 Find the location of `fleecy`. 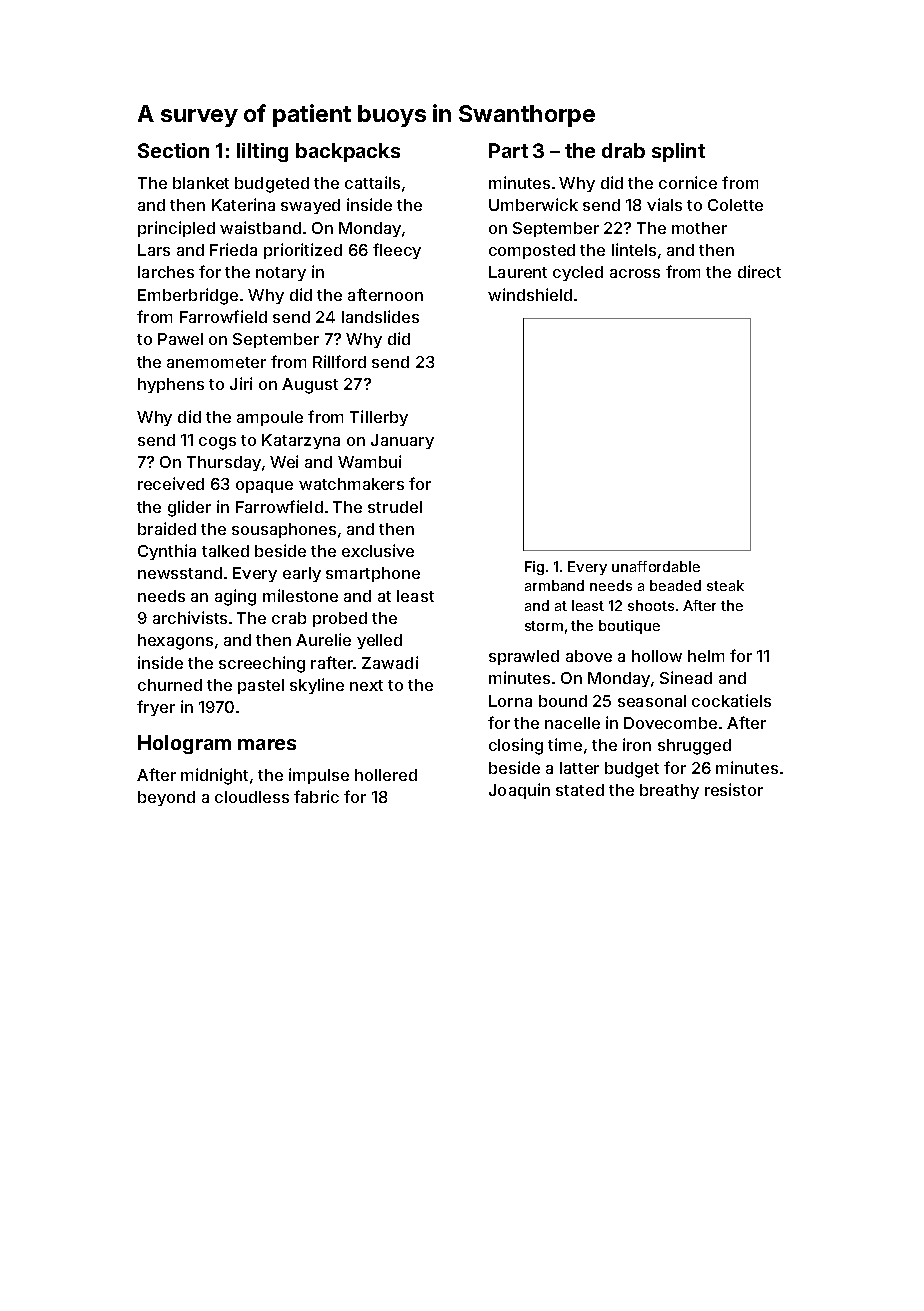

fleecy is located at coordinates (397, 251).
